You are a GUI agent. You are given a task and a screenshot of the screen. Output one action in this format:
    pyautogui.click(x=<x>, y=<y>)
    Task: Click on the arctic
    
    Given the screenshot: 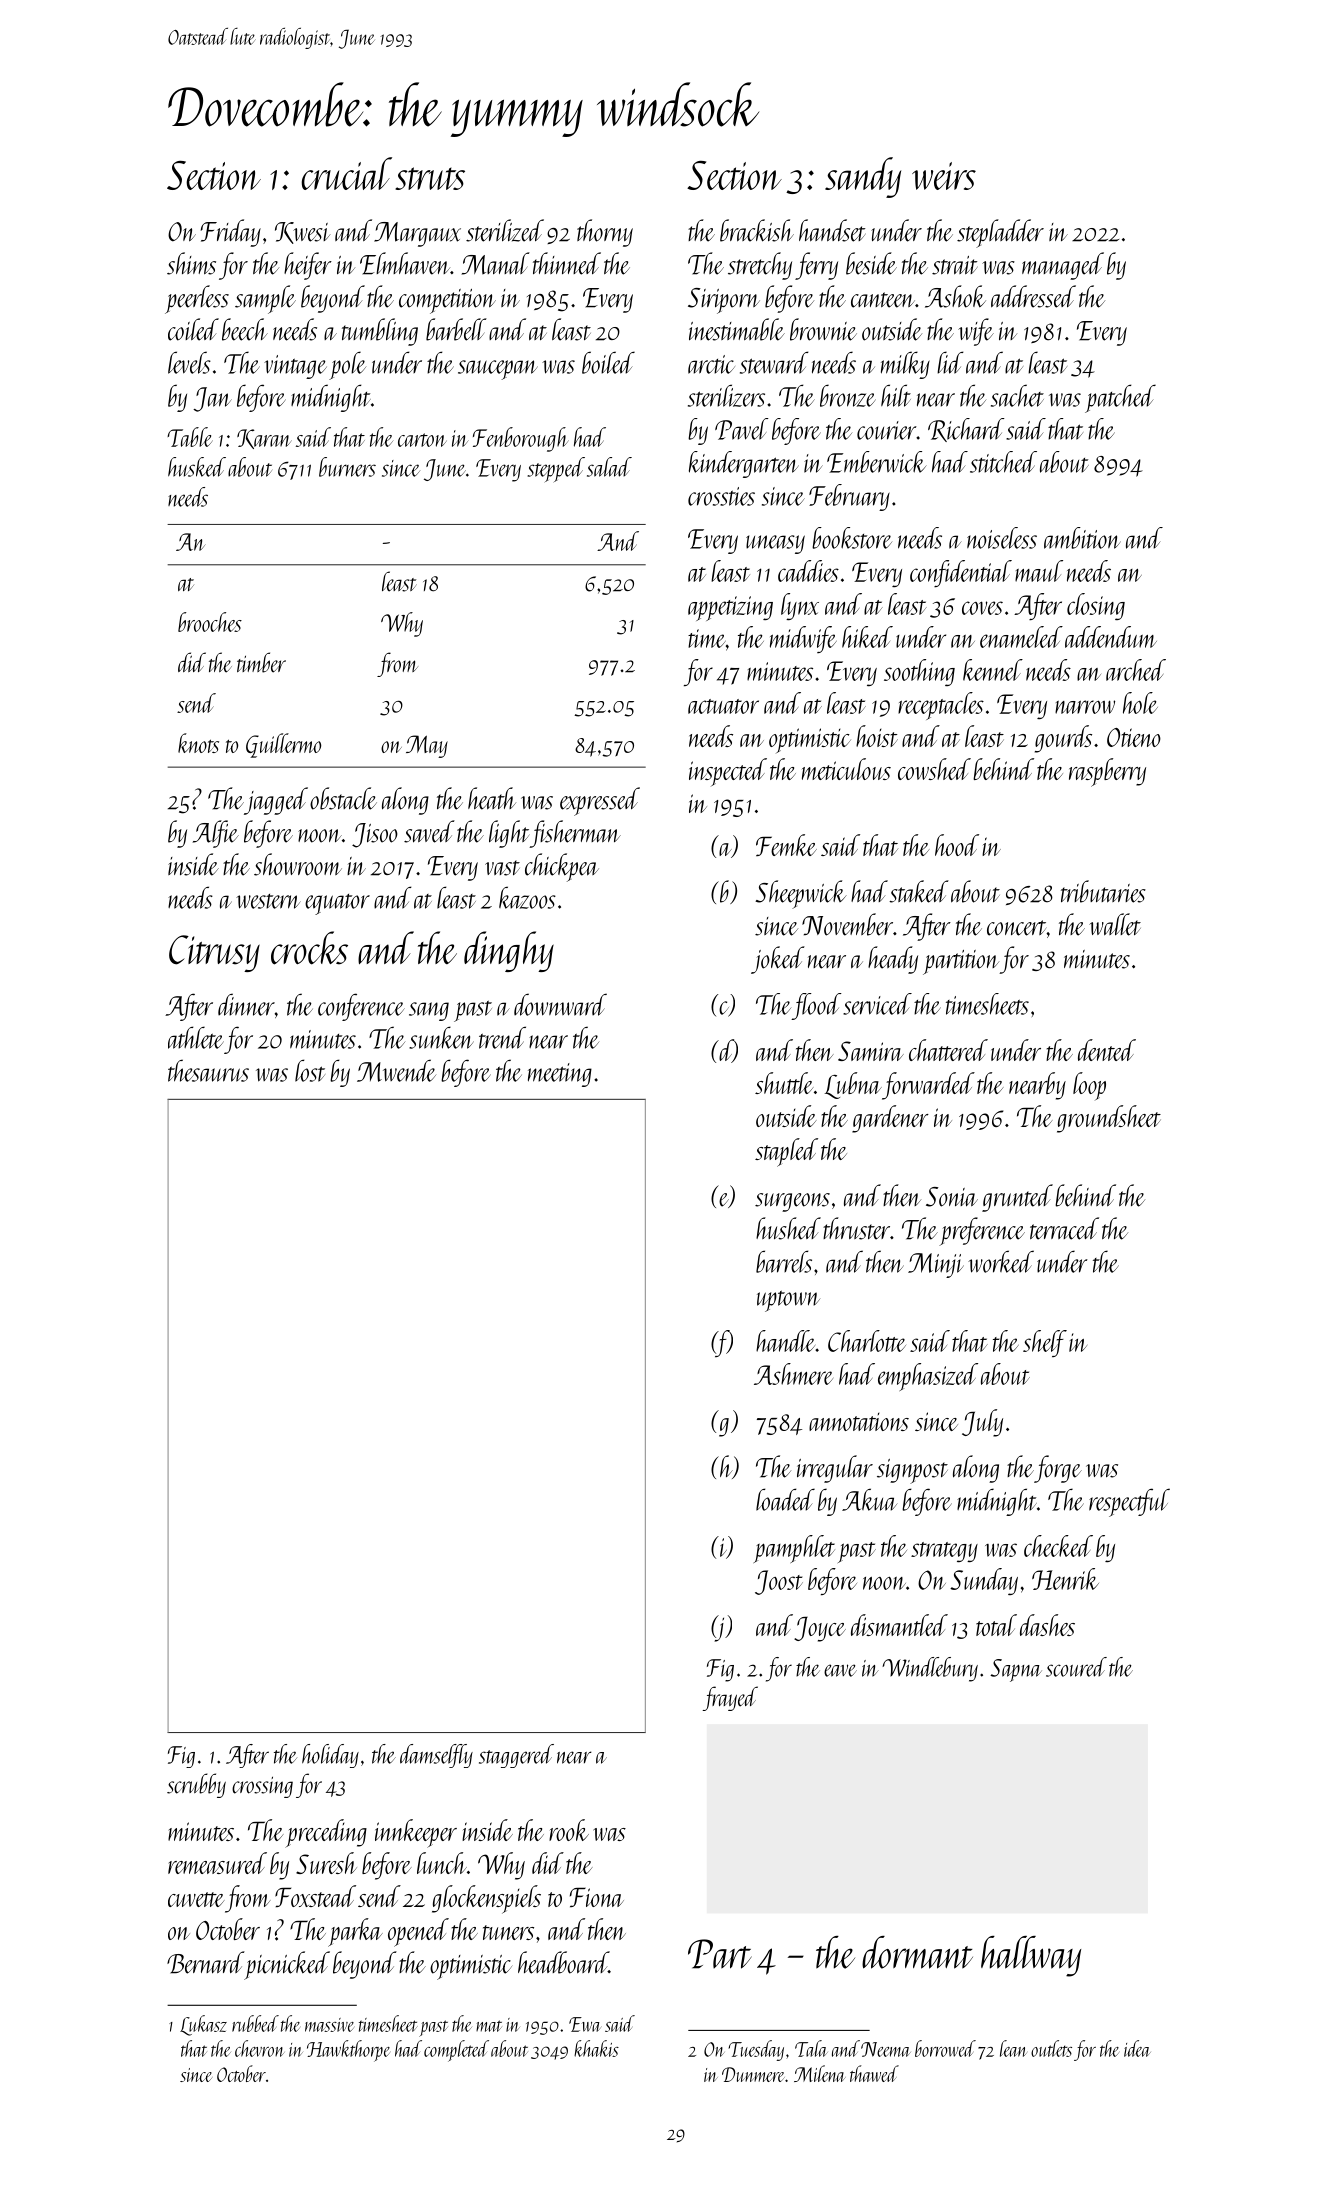 What is the action you would take?
    pyautogui.click(x=711, y=364)
